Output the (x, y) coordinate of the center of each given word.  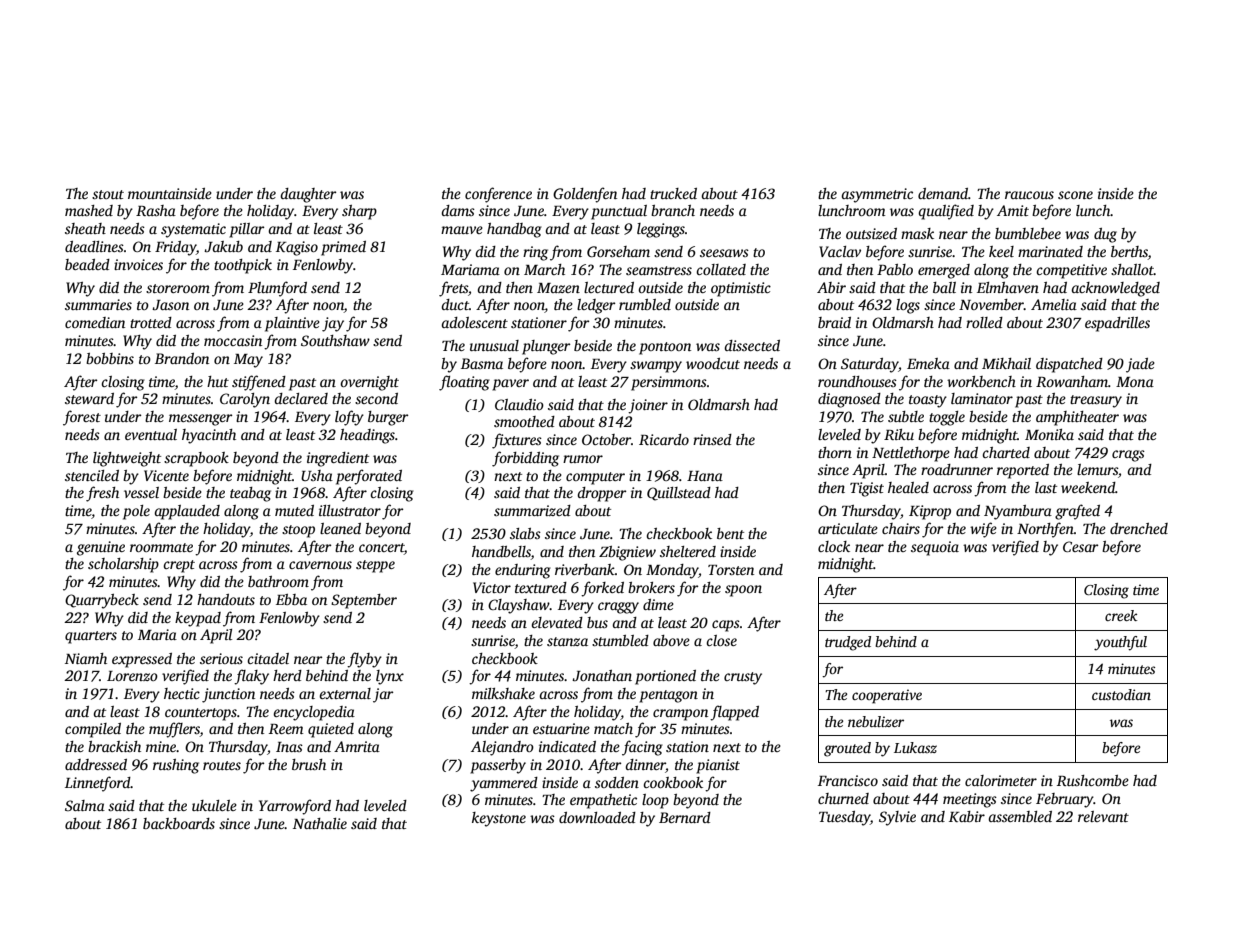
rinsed (712, 439)
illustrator (350, 510)
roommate (161, 547)
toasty (928, 401)
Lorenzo (132, 676)
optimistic (741, 289)
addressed (96, 764)
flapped (734, 713)
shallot (1132, 269)
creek (1121, 615)
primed (343, 248)
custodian (1121, 694)
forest (82, 418)
